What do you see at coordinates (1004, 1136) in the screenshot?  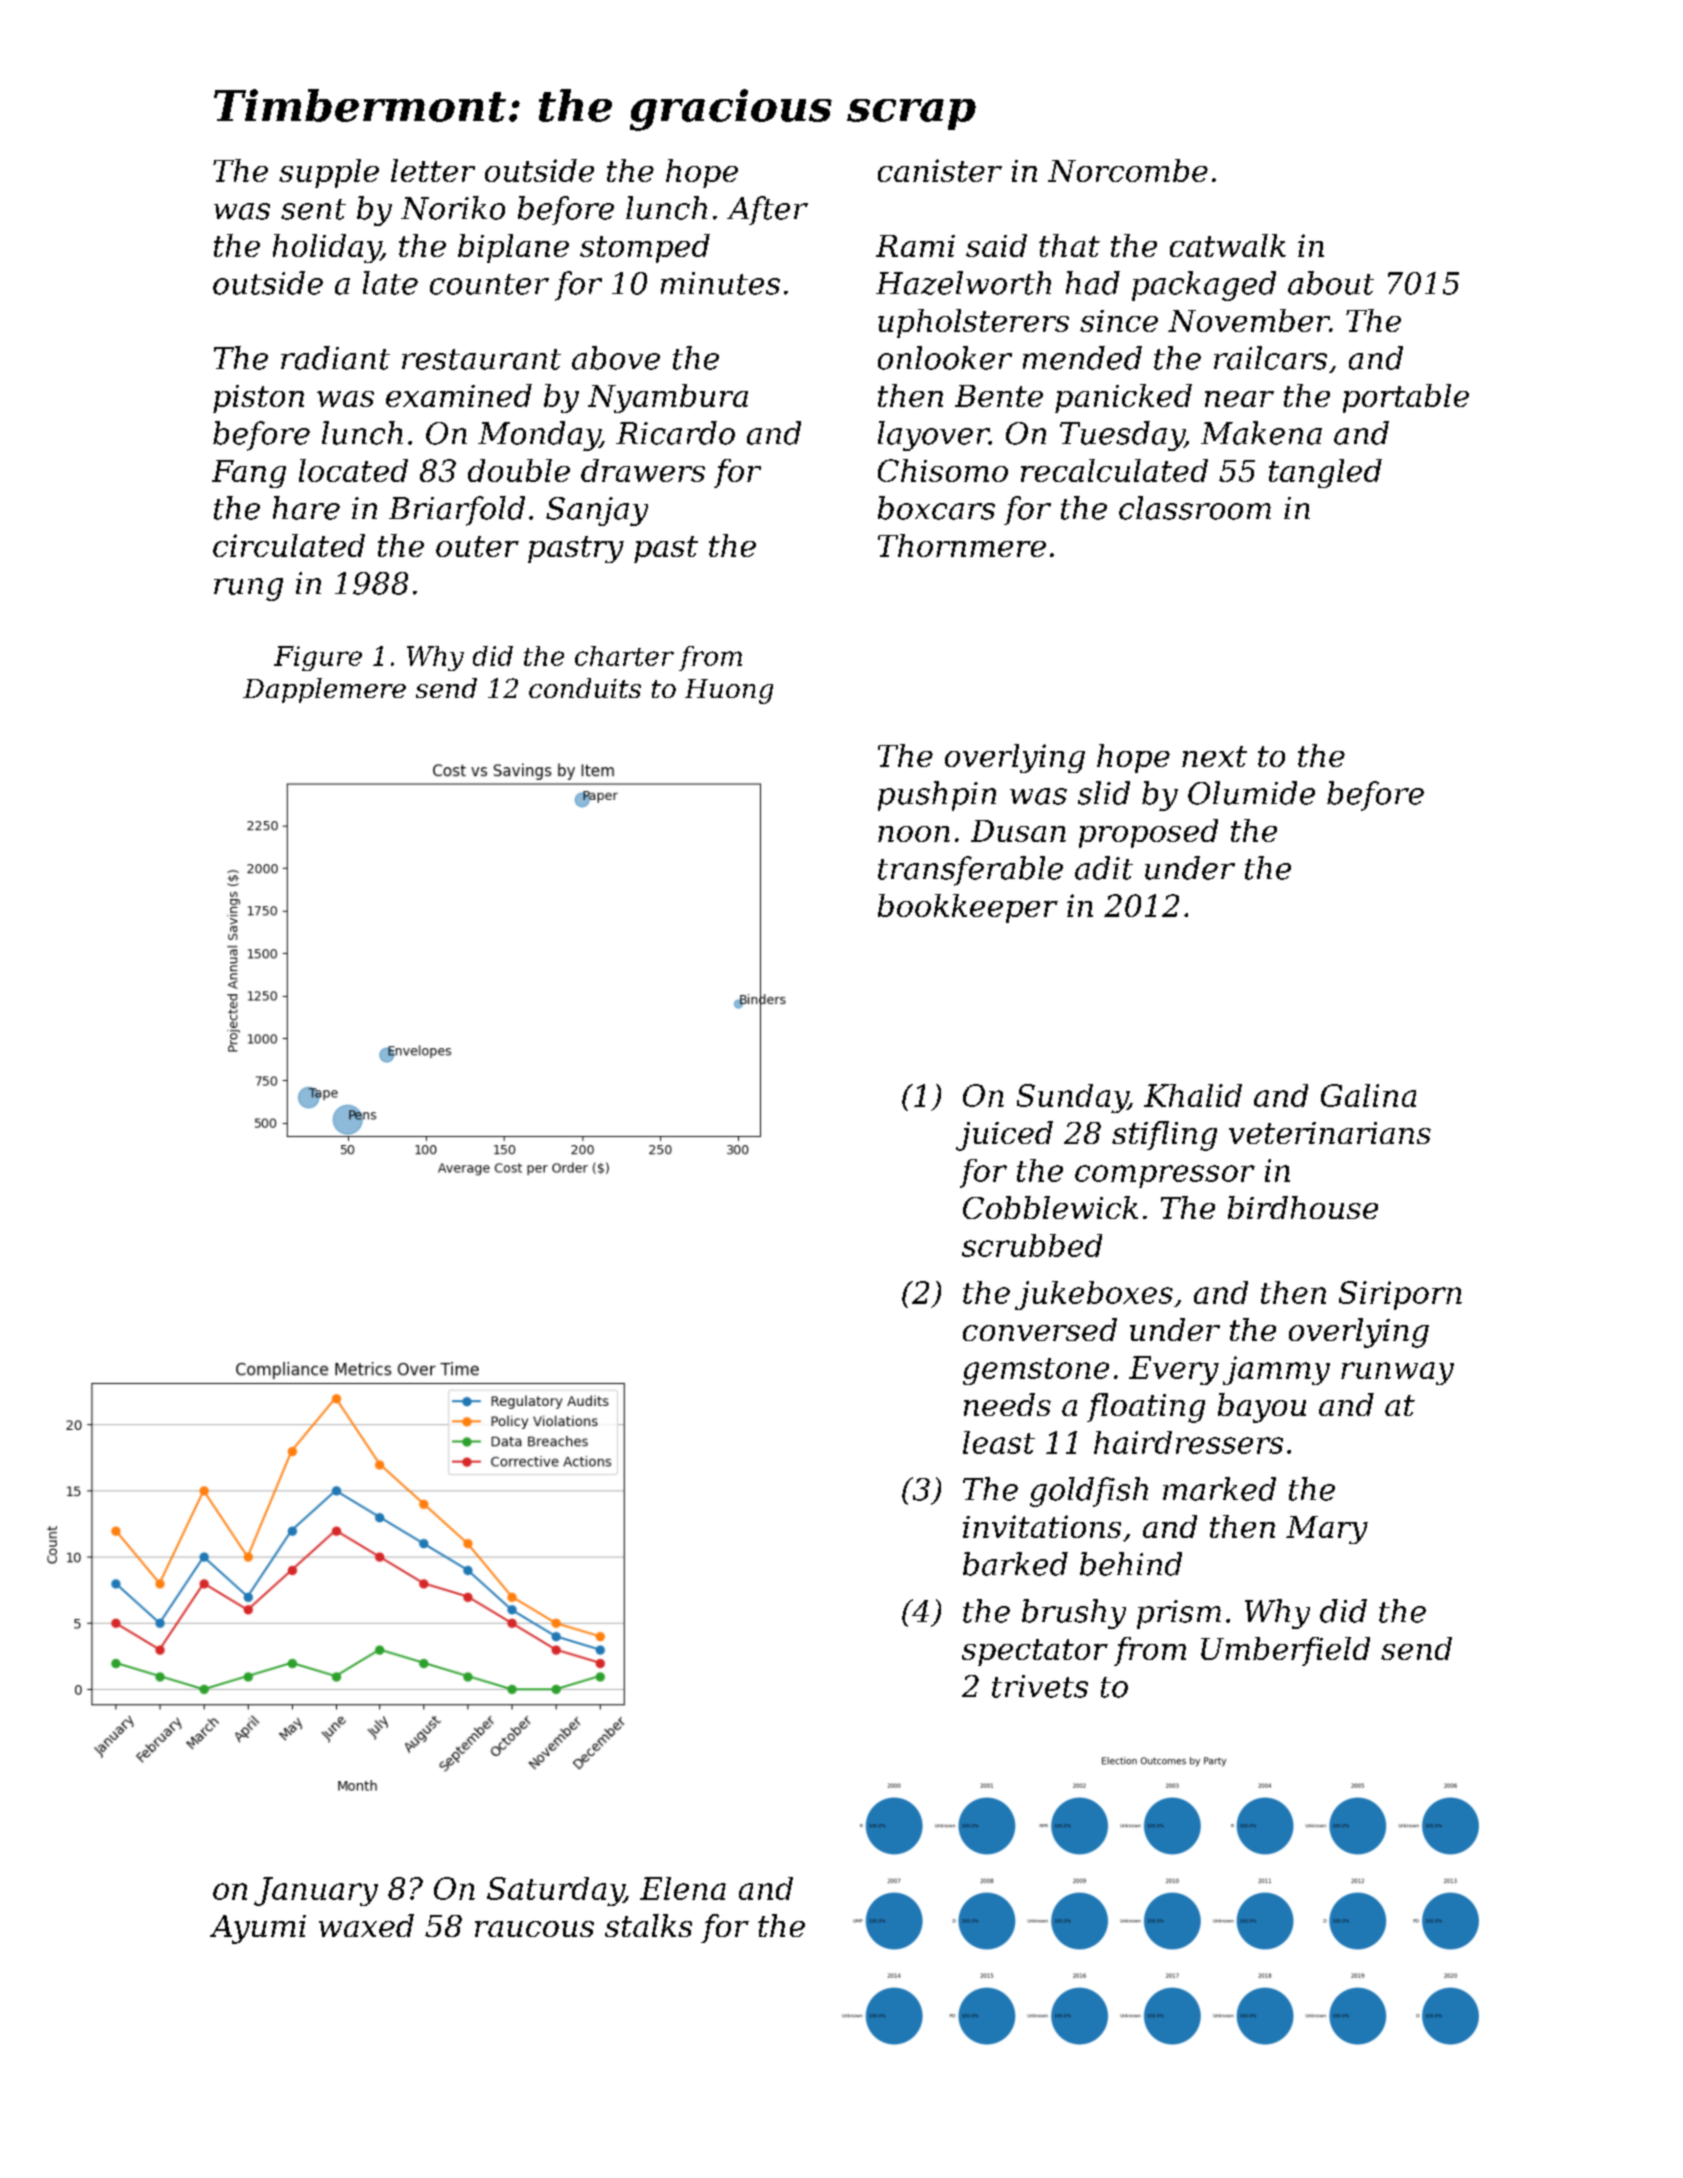 I see `juiced` at bounding box center [1004, 1136].
